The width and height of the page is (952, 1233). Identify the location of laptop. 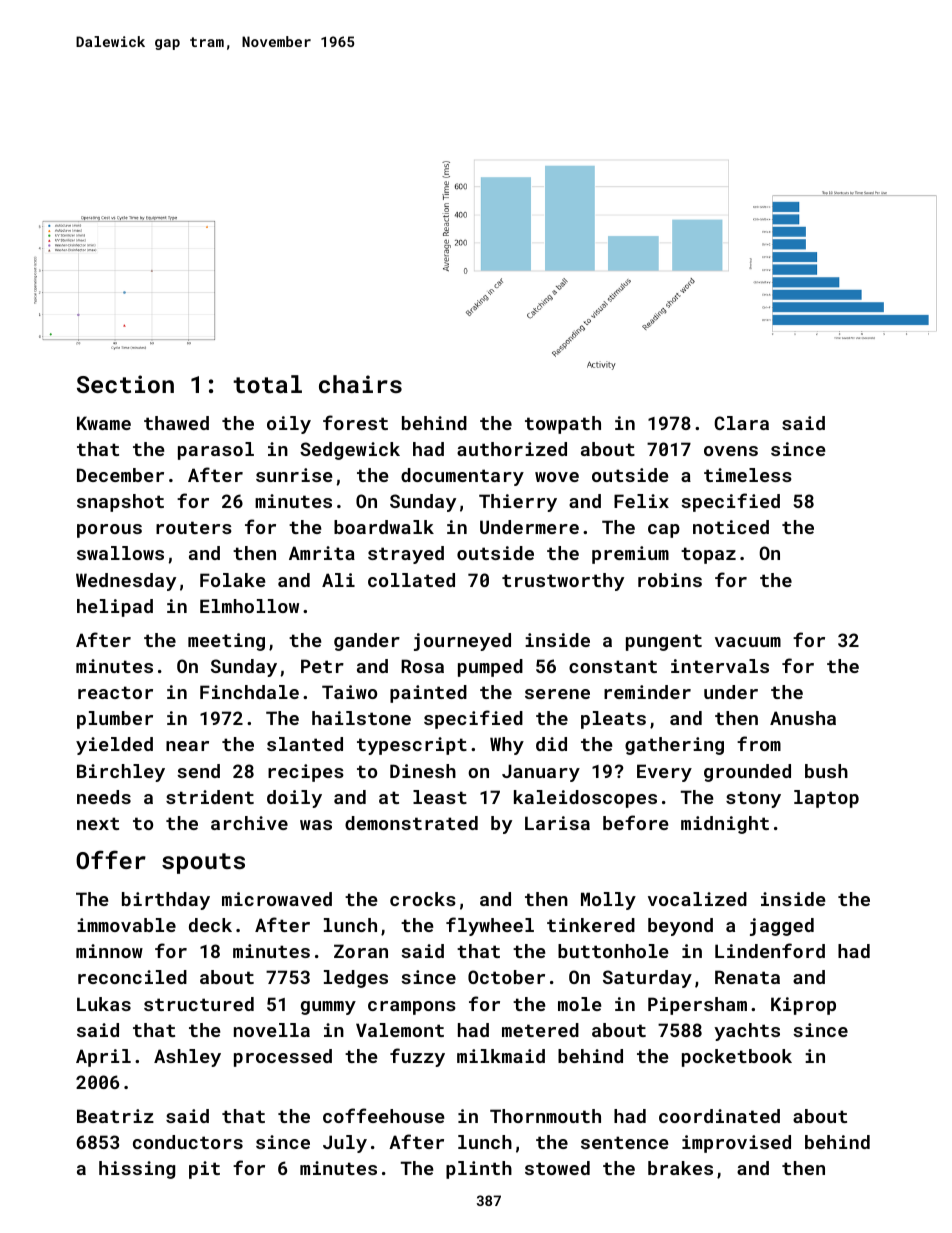
(826, 799).
